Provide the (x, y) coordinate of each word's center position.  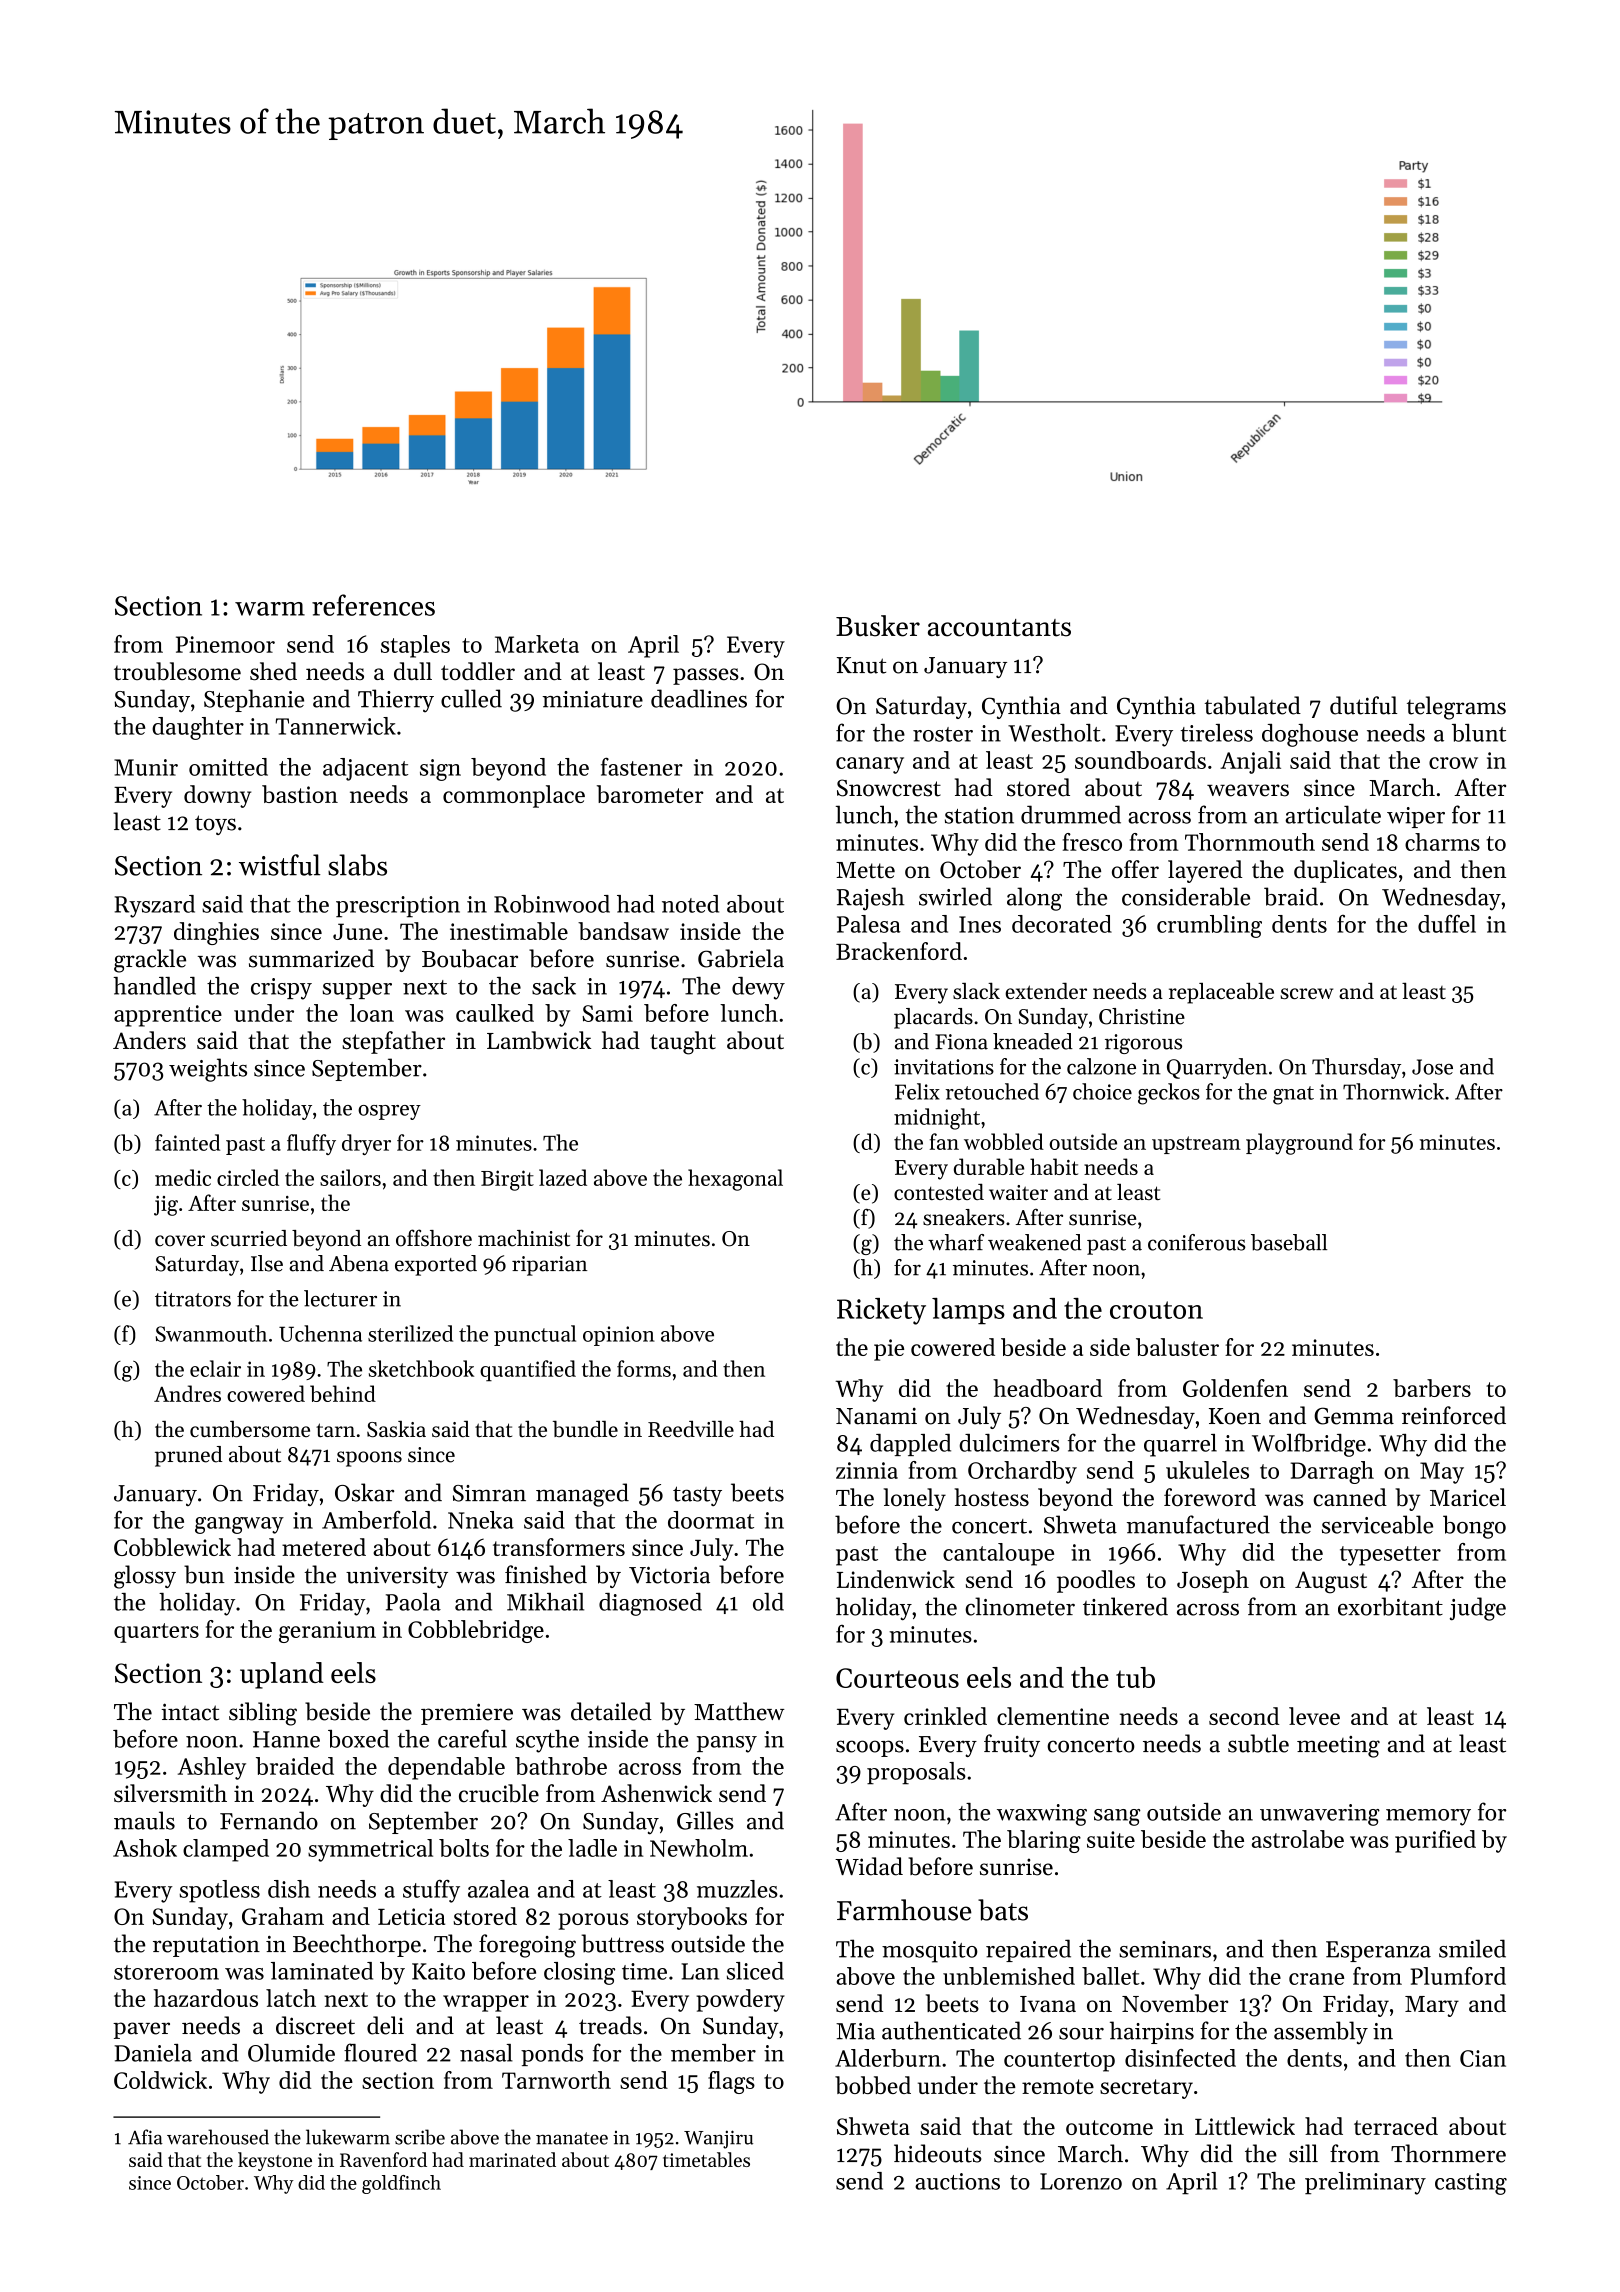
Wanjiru (718, 2139)
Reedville (691, 1429)
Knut (861, 665)
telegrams (1456, 708)
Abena (359, 1263)
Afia (145, 2137)
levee (1314, 1716)
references (373, 605)
